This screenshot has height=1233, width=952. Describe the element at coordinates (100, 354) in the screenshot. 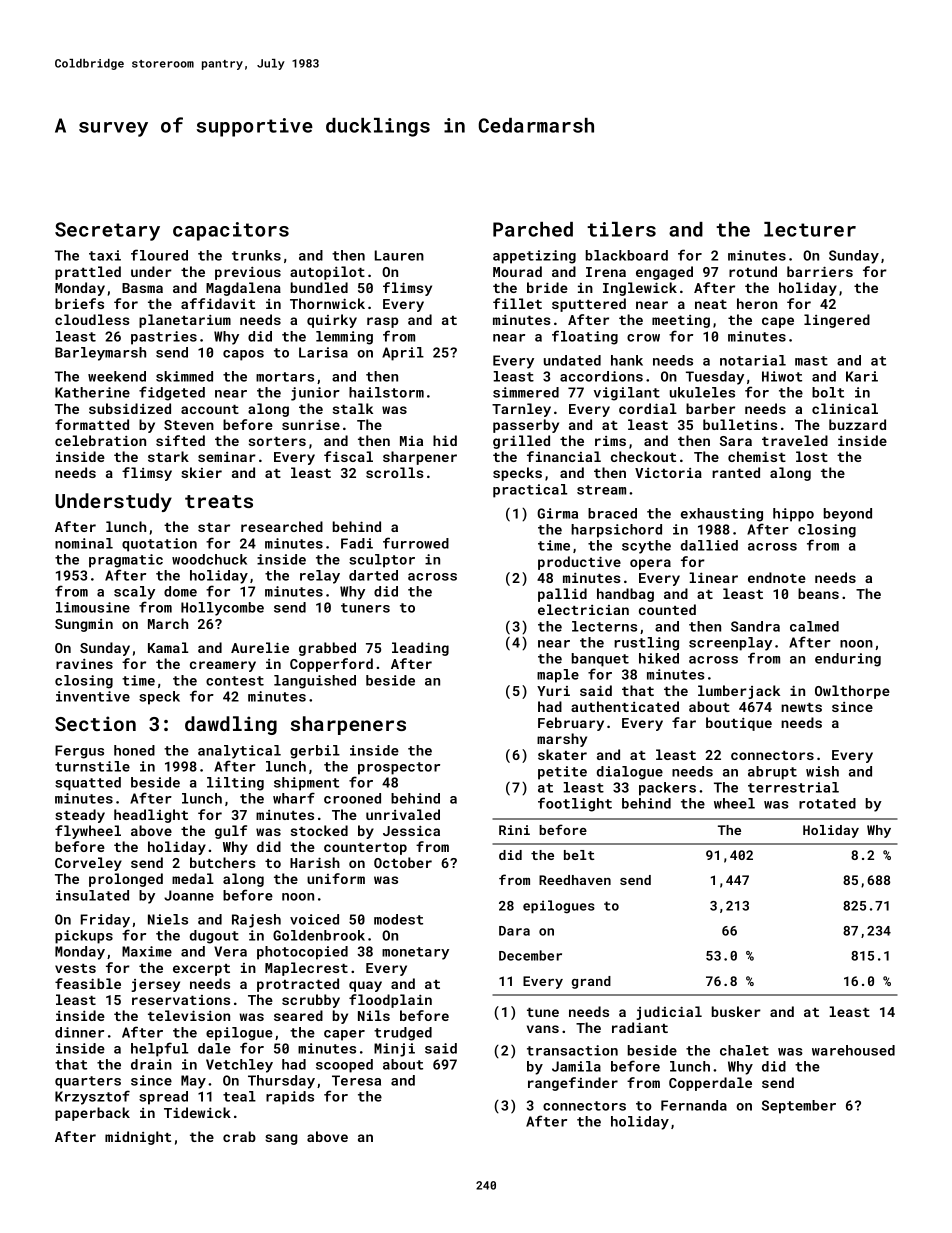

I see `Barleymarsh` at that location.
